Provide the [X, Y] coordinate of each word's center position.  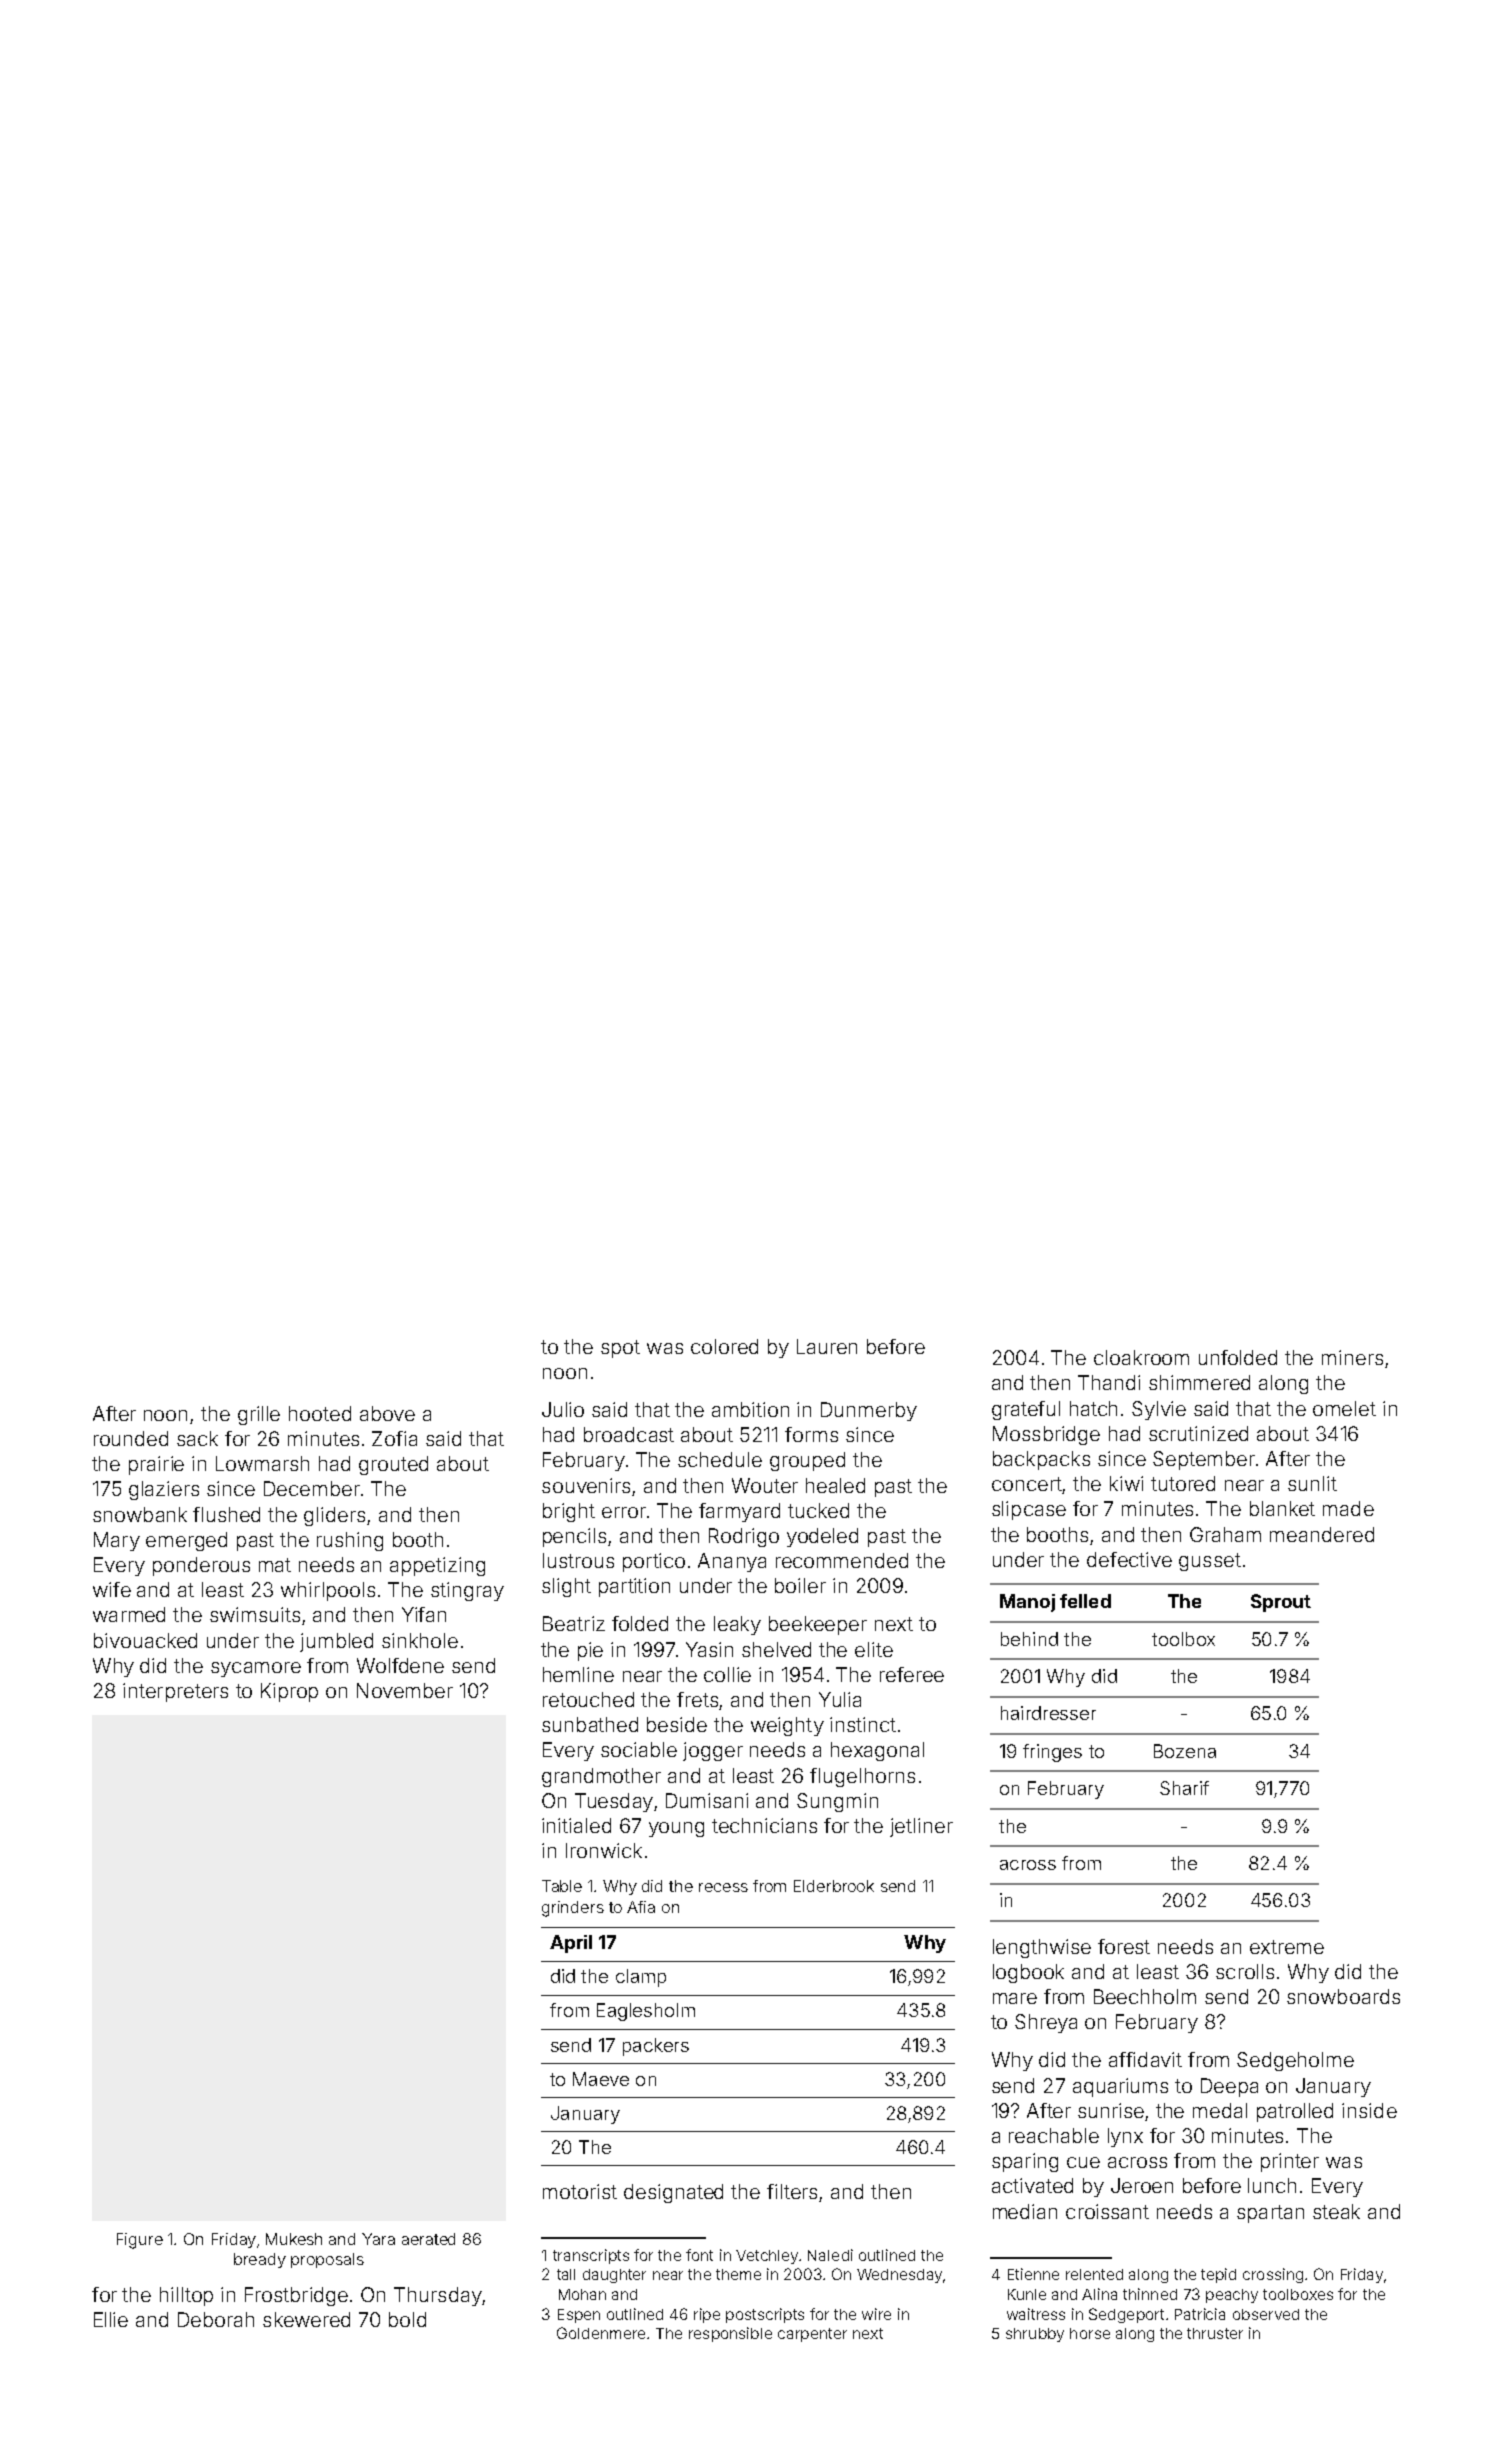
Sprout [1281, 1603]
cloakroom [1141, 1357]
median [1025, 2211]
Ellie [111, 2319]
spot [620, 1349]
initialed [576, 1825]
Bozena [1185, 1751]
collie [727, 1674]
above [387, 1413]
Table [562, 1886]
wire [876, 2314]
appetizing [437, 1566]
